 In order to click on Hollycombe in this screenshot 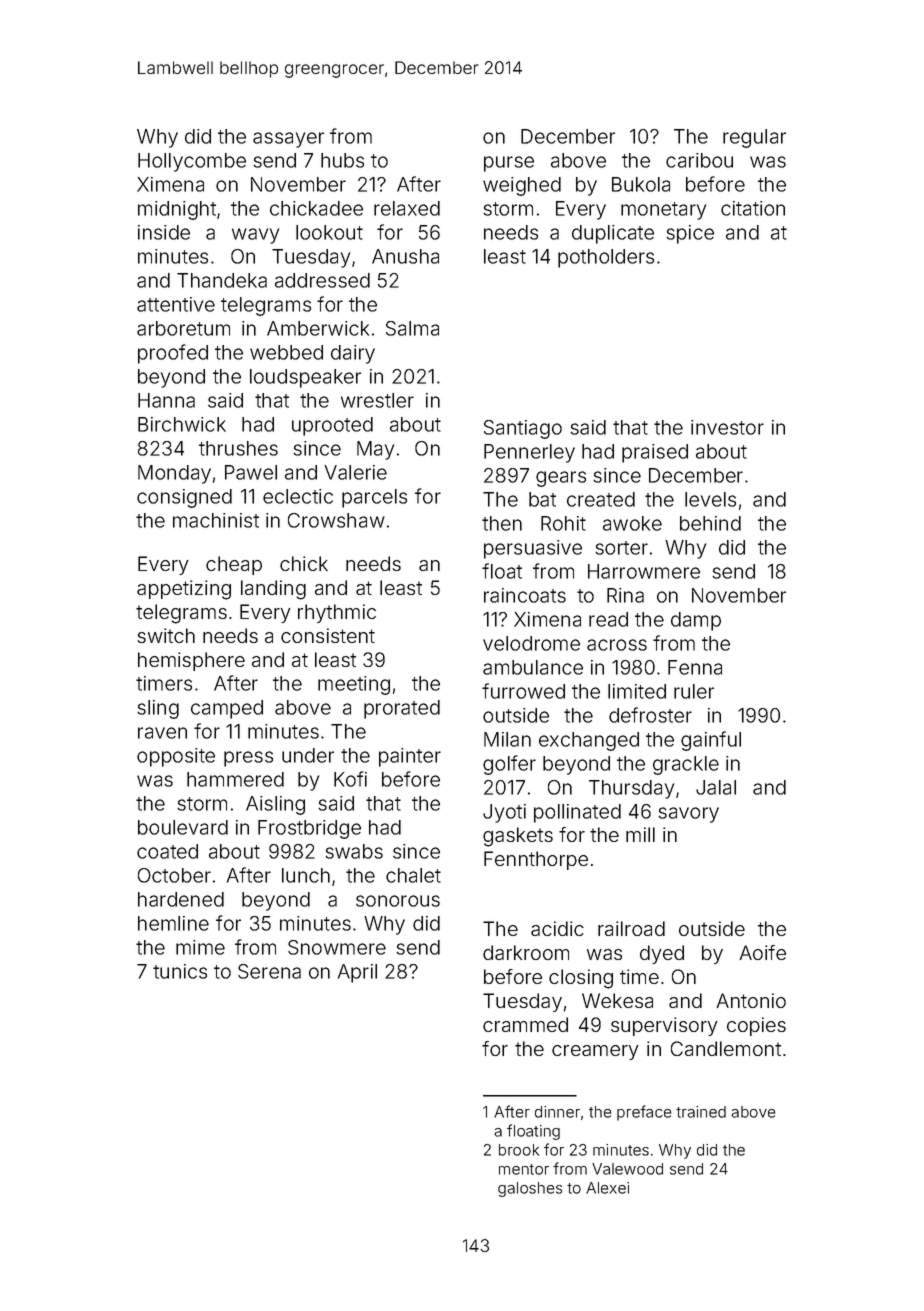, I will do `click(192, 162)`.
